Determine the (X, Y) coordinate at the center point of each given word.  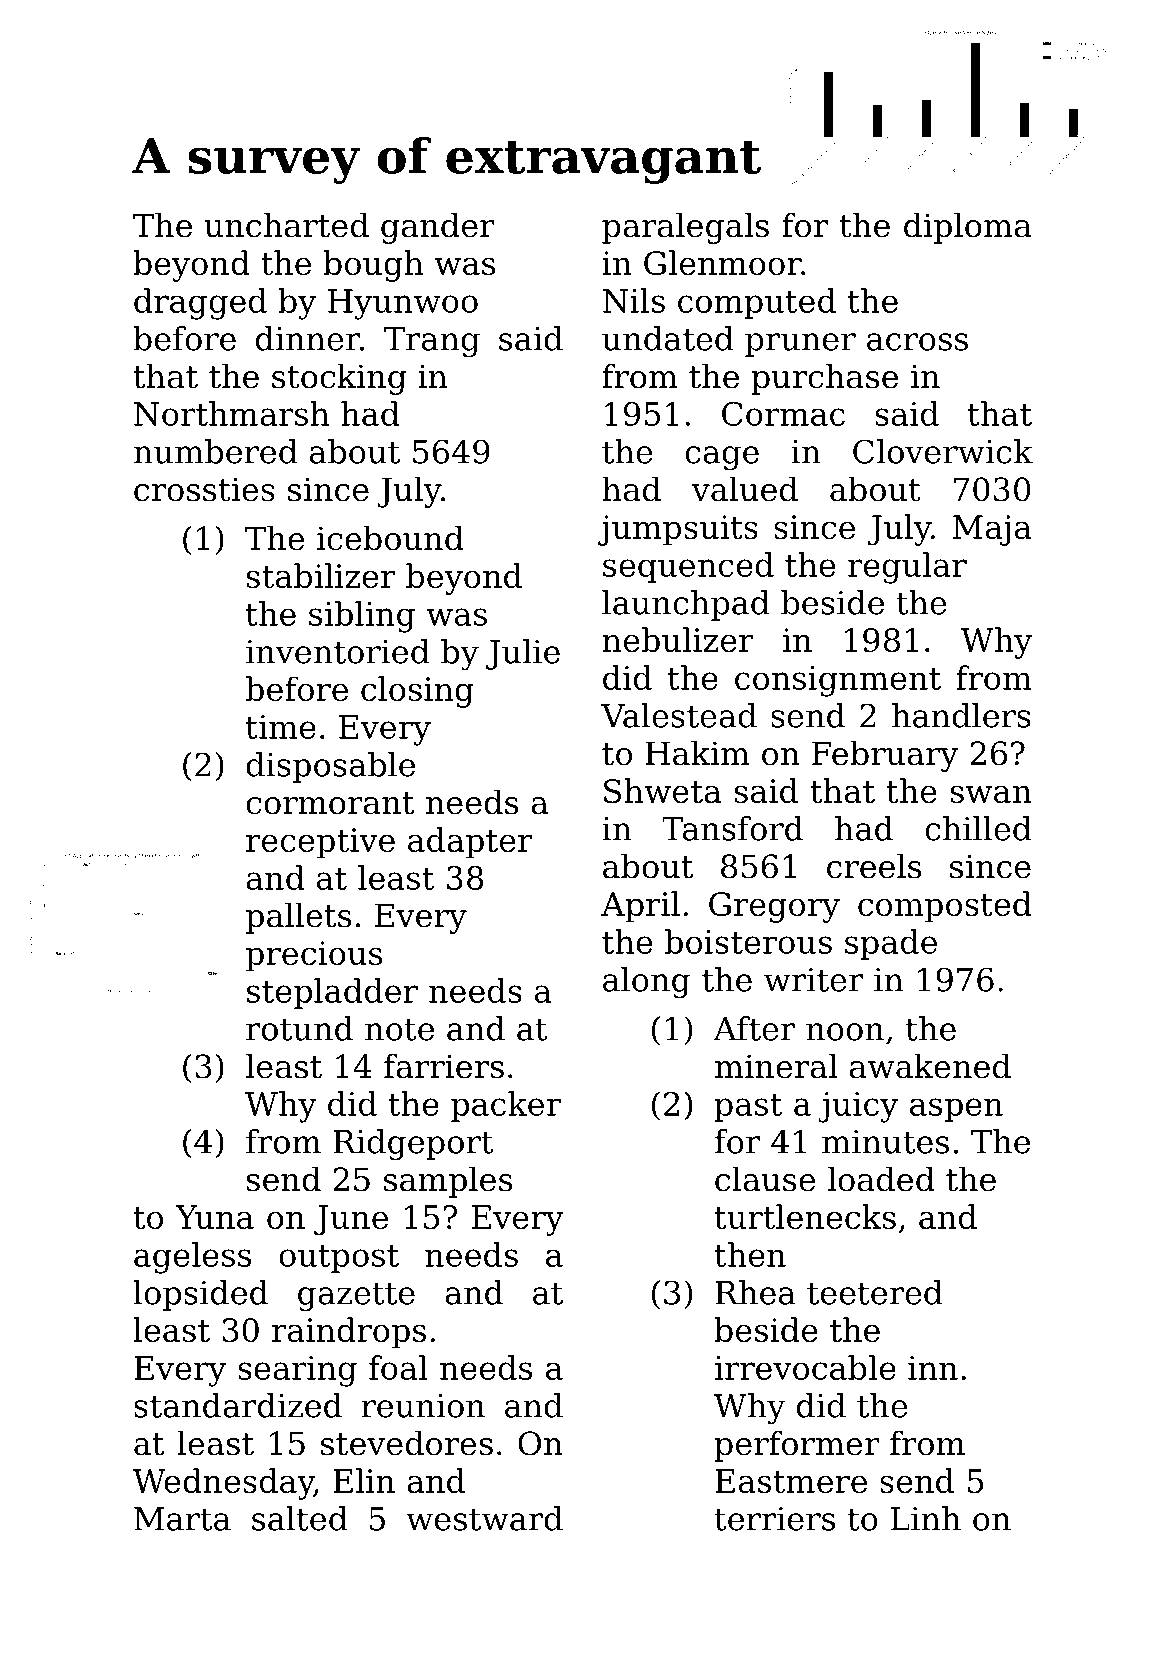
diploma (968, 228)
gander (438, 228)
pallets (298, 918)
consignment (838, 681)
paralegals (685, 228)
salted (300, 1518)
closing (417, 692)
